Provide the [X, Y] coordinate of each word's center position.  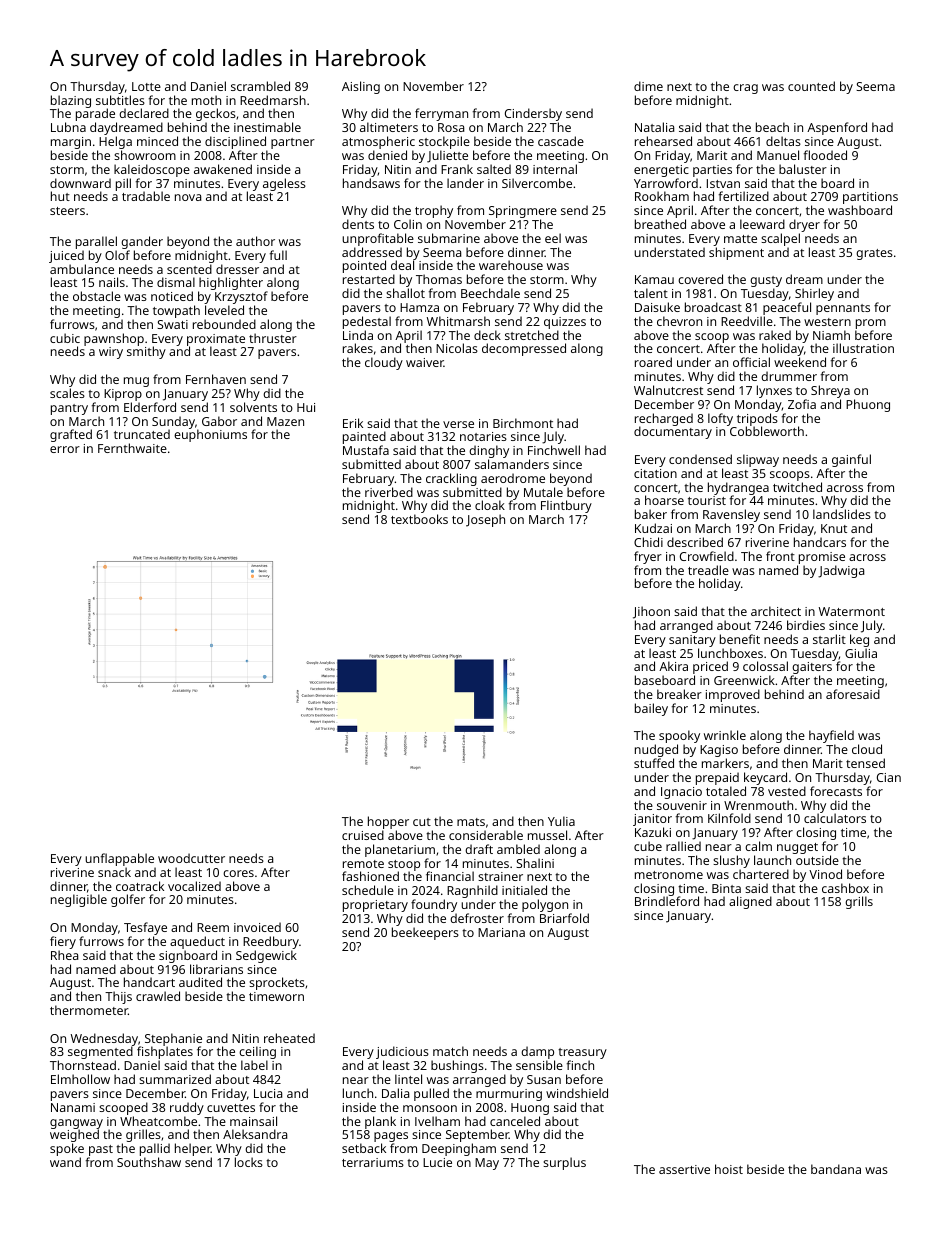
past [101, 1150]
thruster [273, 338]
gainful [851, 460]
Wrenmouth [758, 805]
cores [238, 873]
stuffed [654, 763]
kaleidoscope [152, 170]
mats [471, 822]
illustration [863, 348]
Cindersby [533, 115]
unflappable [119, 859]
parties [712, 171]
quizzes [565, 323]
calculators [835, 818]
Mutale [543, 492]
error [65, 449]
